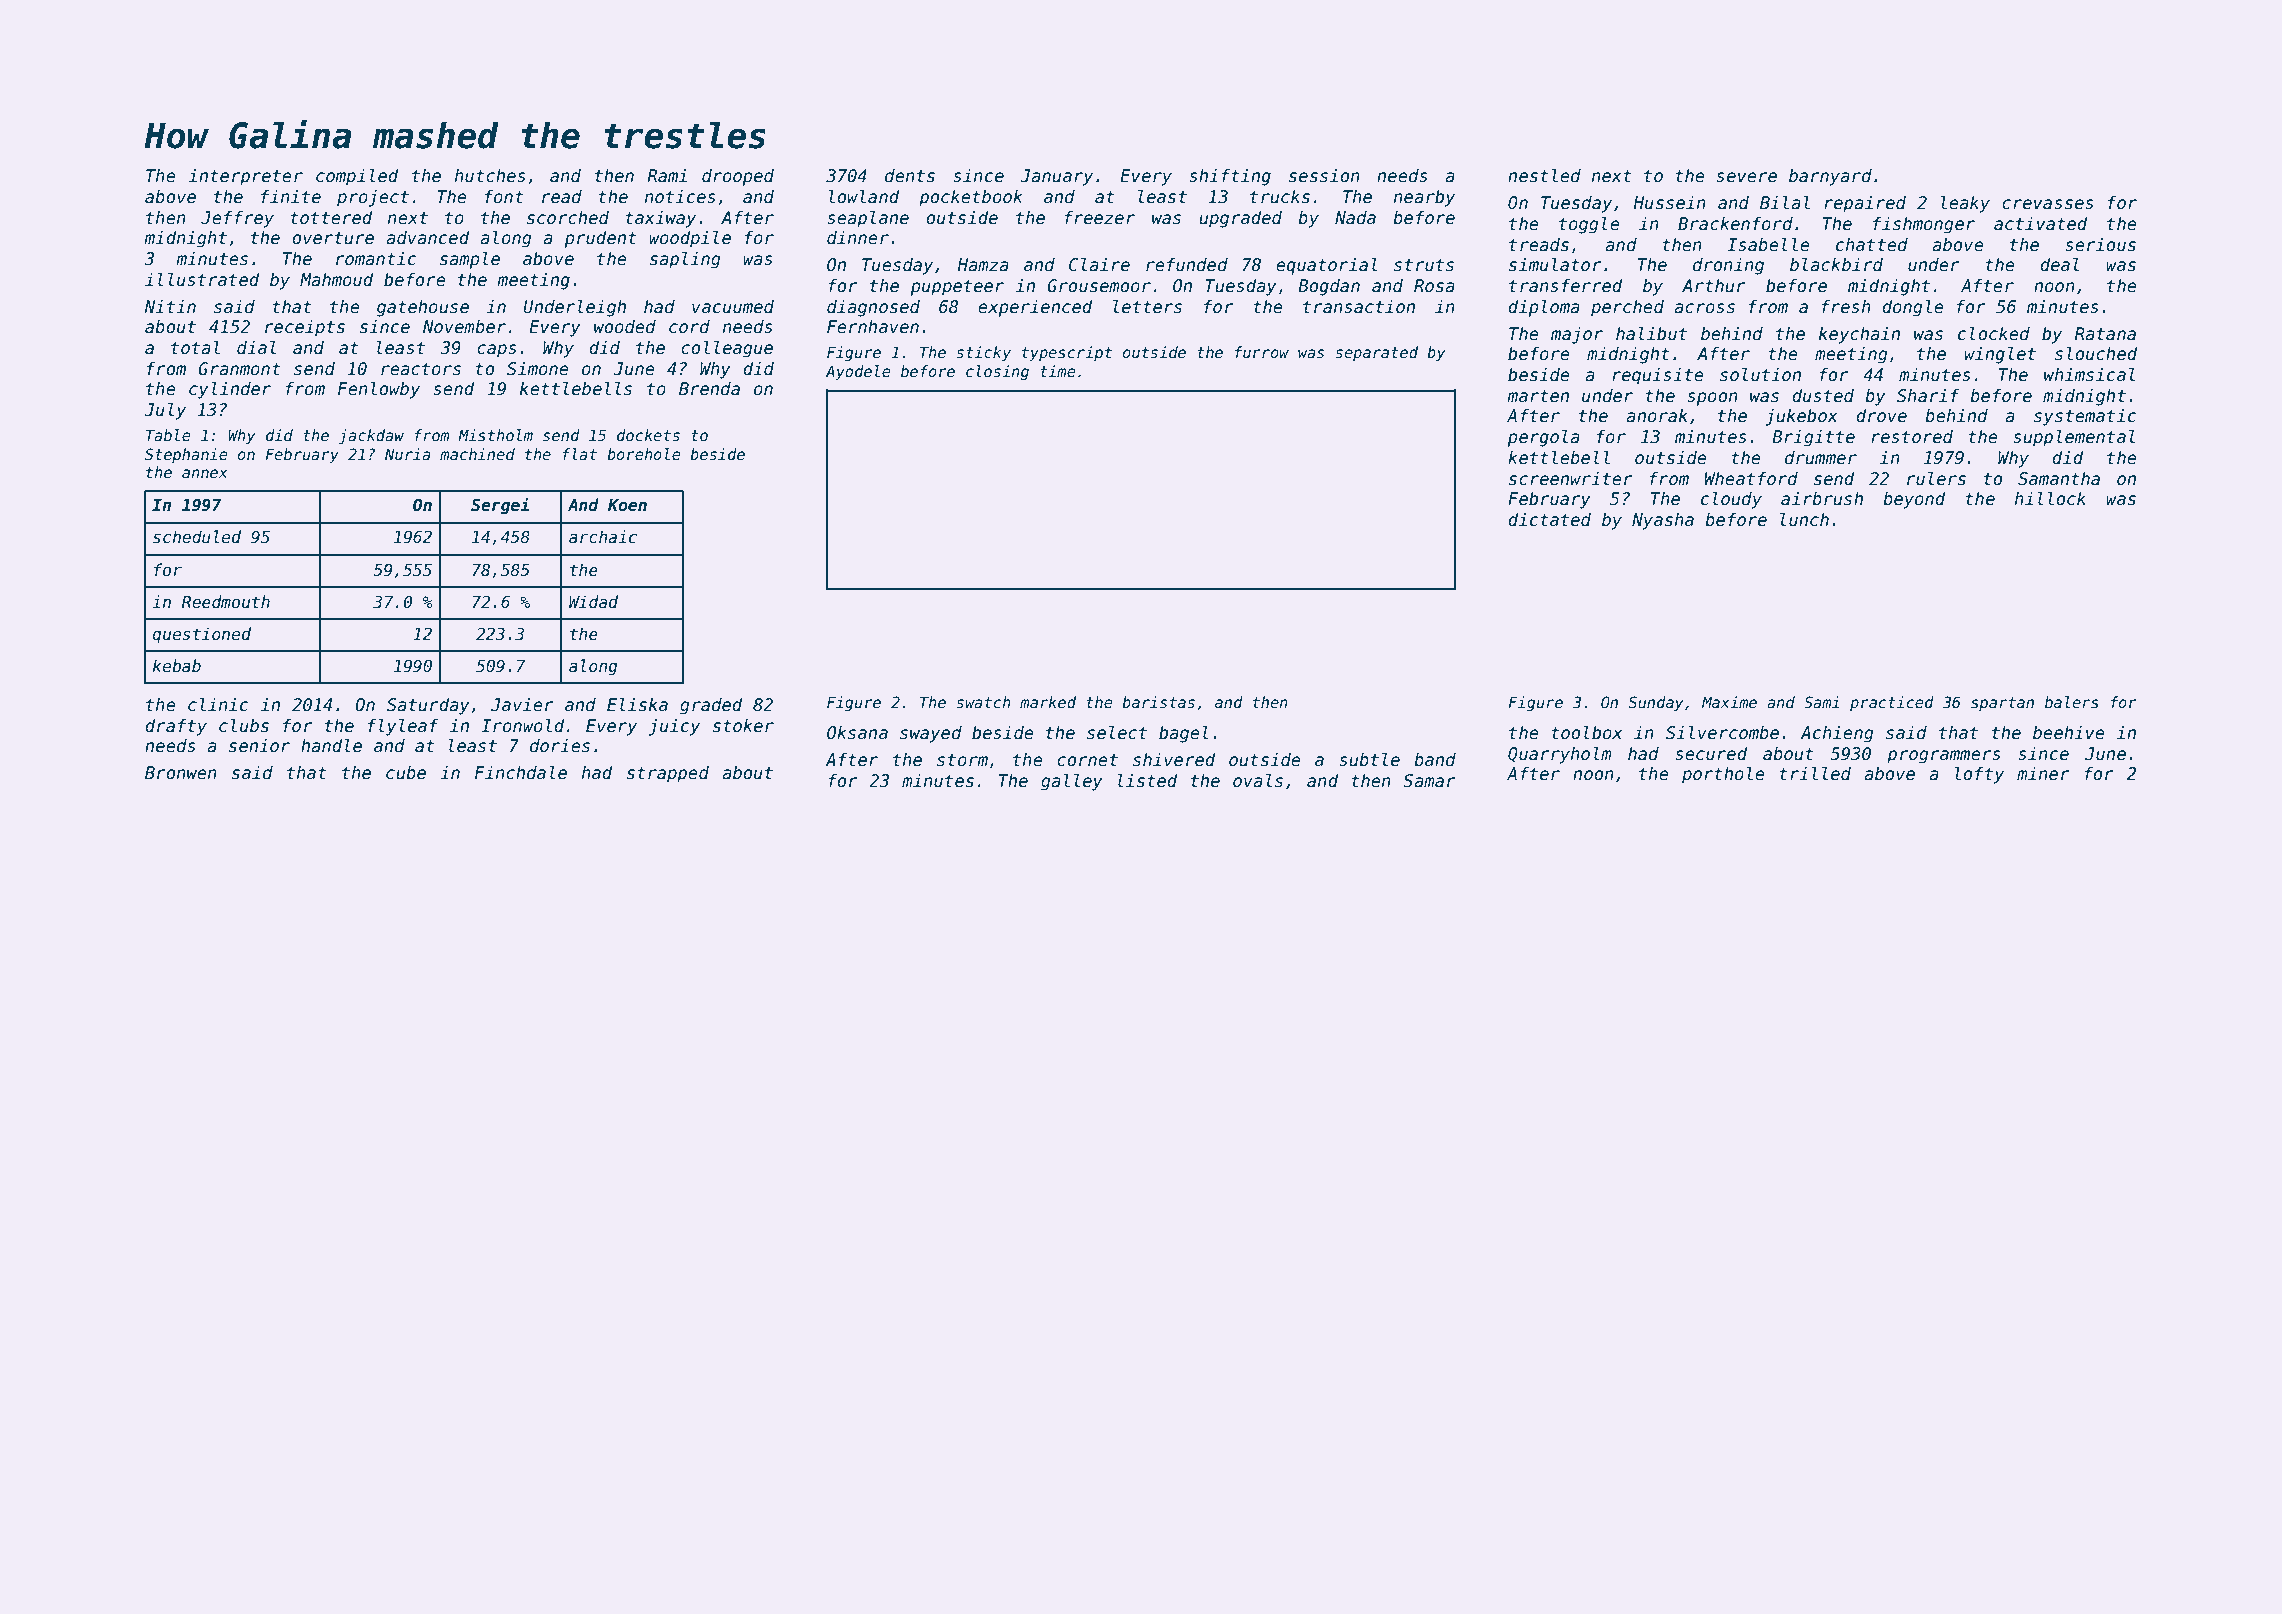 The height and width of the screenshot is (1614, 2282). I want to click on baristas, so click(1158, 702).
